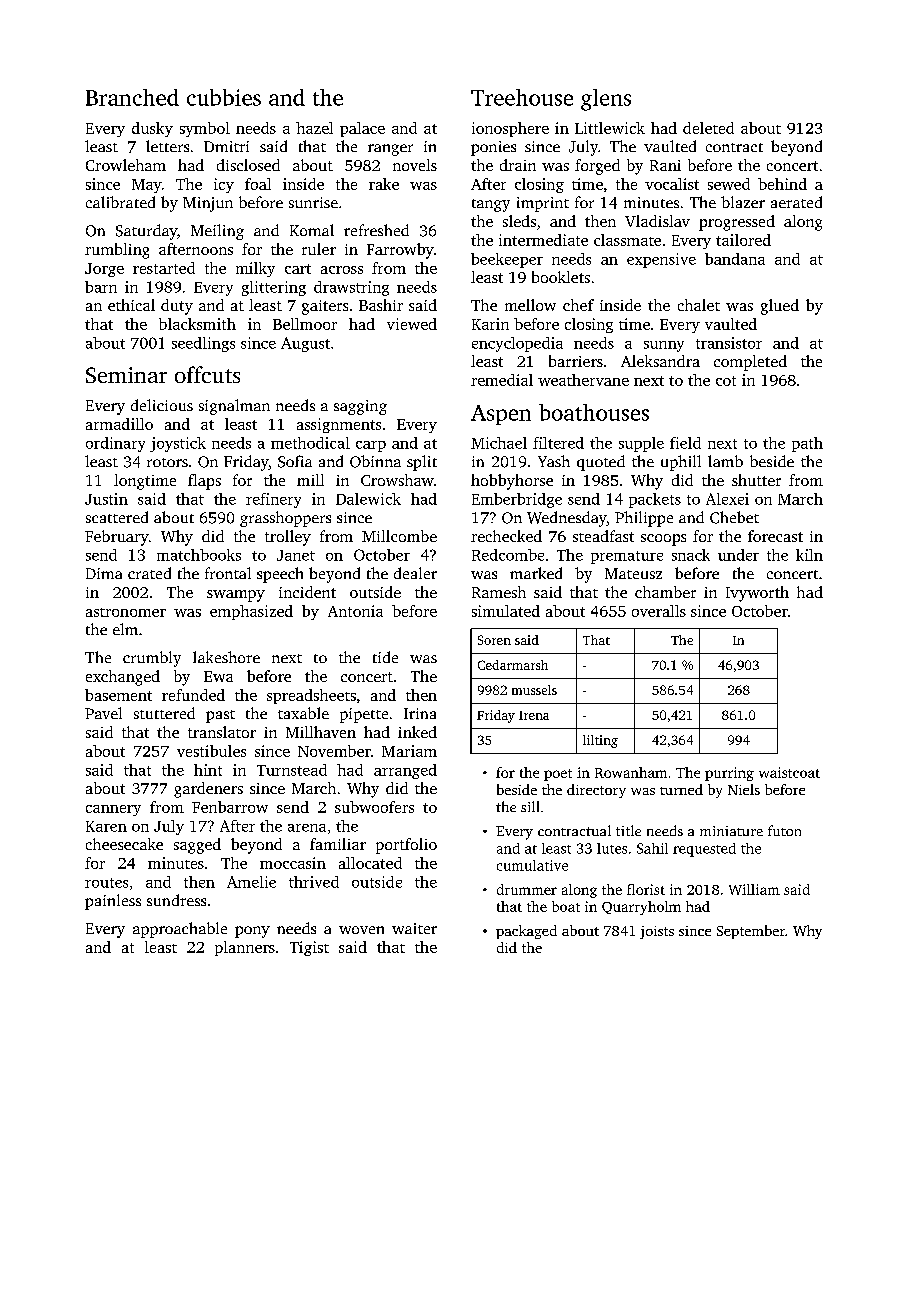 The image size is (908, 1316). Describe the element at coordinates (507, 260) in the document. I see `beekeeper` at that location.
